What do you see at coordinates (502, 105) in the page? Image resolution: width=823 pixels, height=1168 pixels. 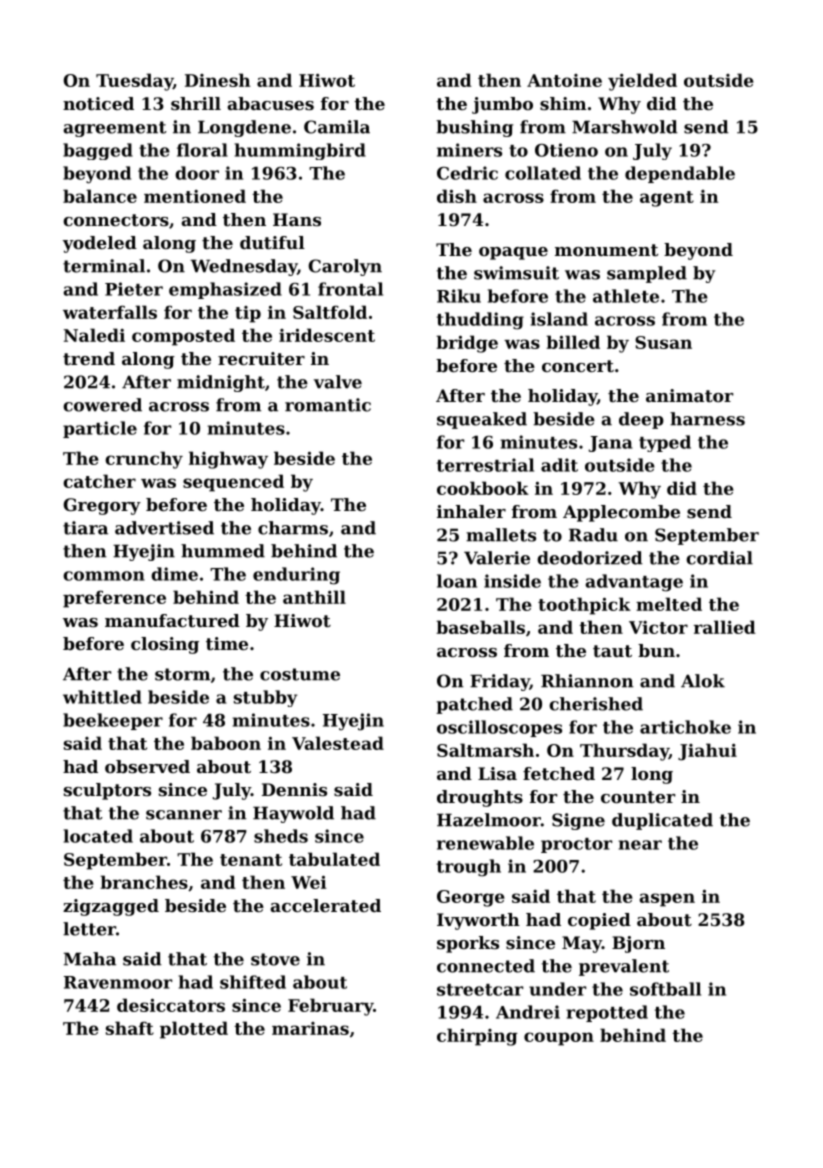 I see `jumbo` at bounding box center [502, 105].
